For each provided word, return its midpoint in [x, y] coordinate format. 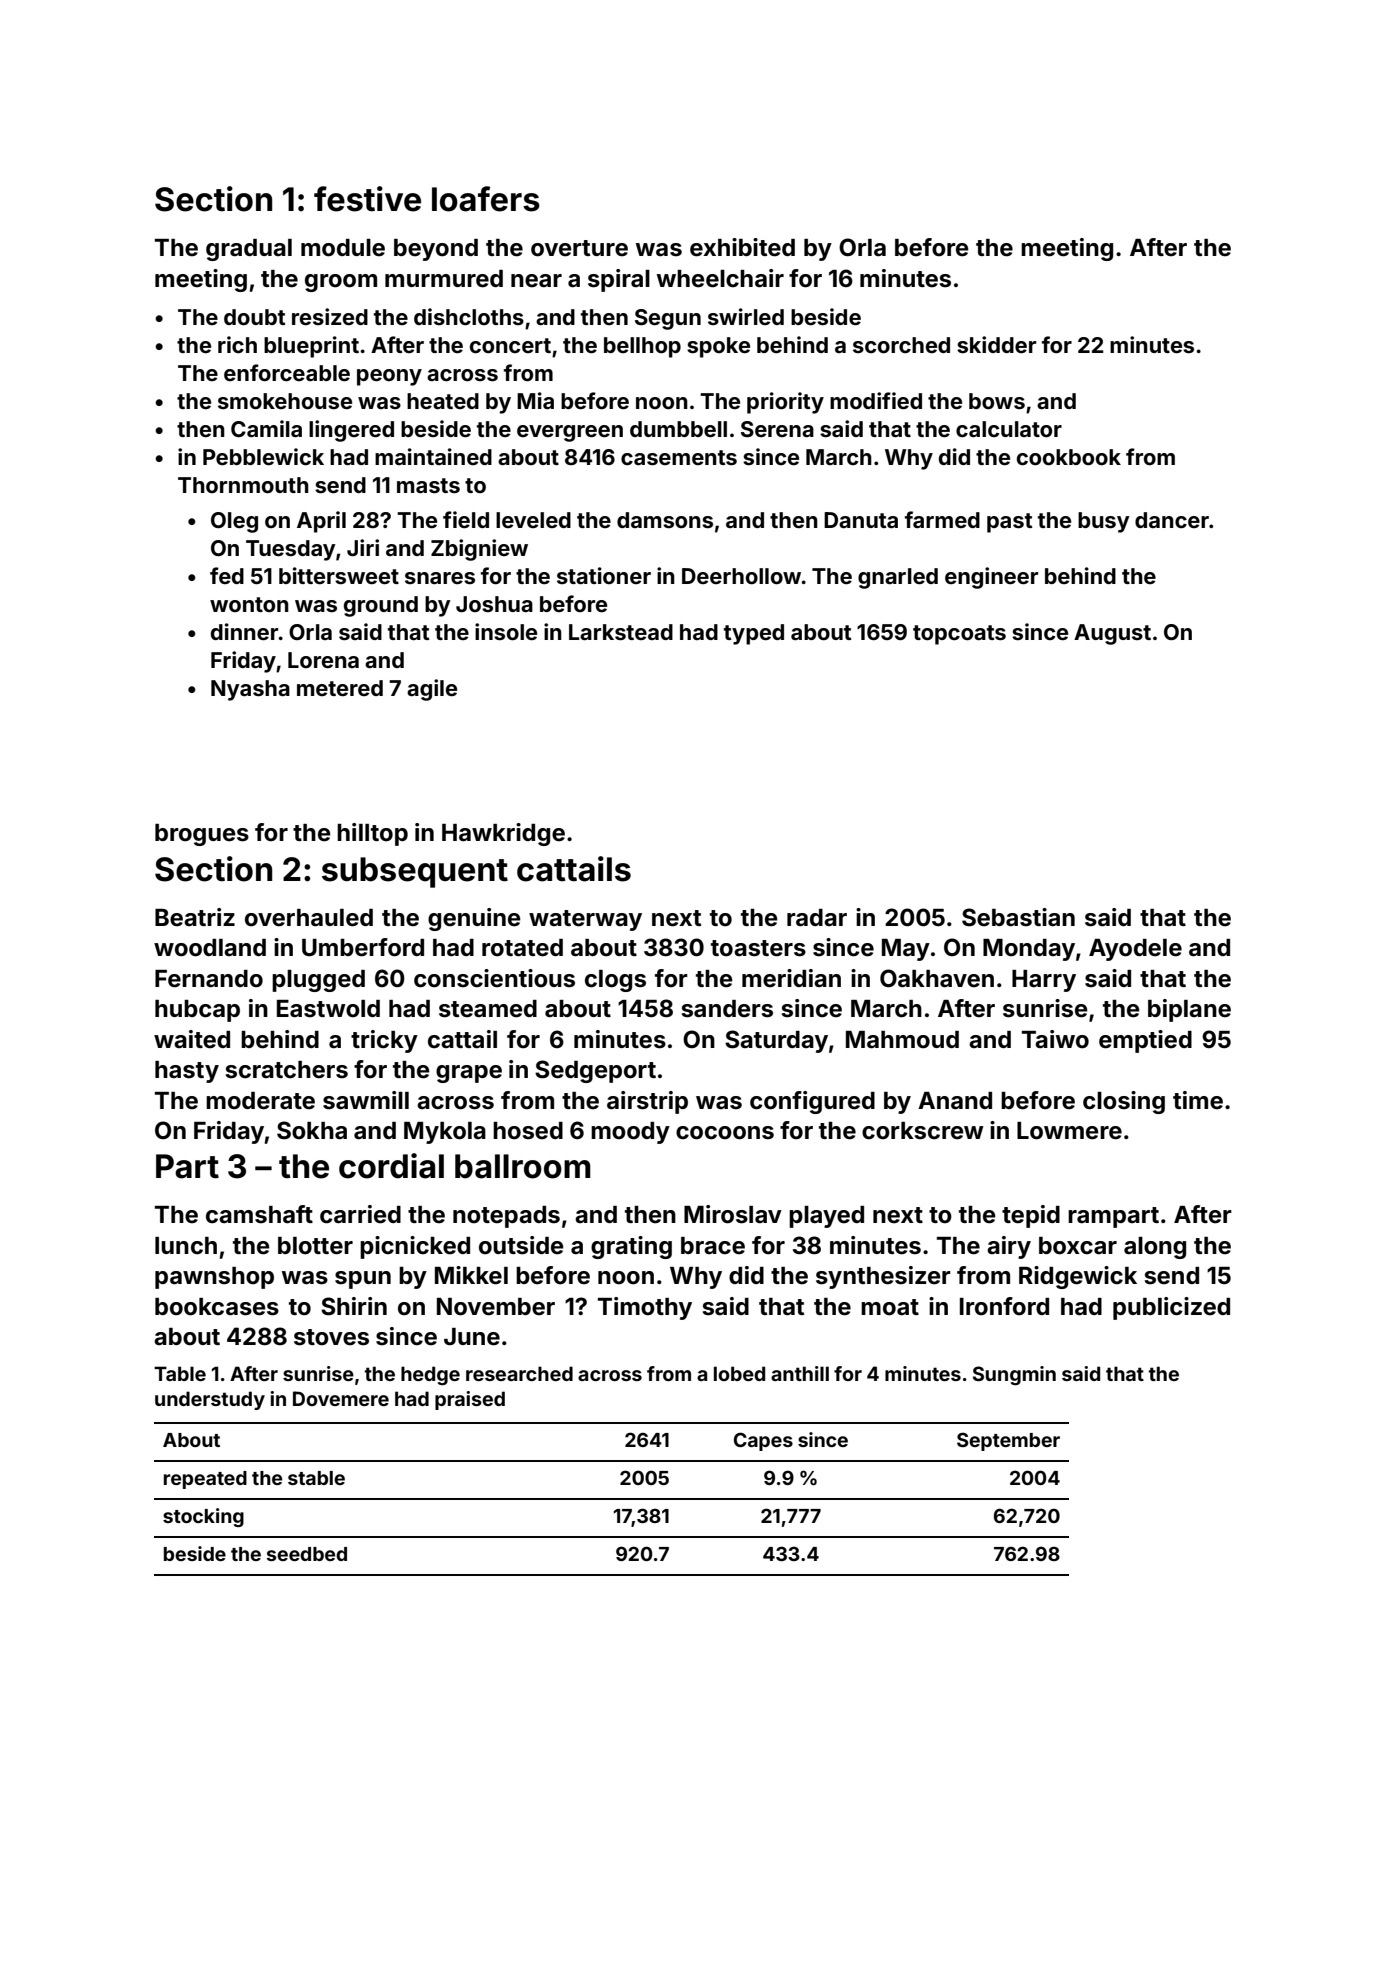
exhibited [742, 247]
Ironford [1004, 1306]
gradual [249, 250]
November [496, 1307]
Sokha [312, 1130]
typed [754, 634]
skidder [996, 344]
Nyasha [250, 690]
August [1112, 634]
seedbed [307, 1554]
